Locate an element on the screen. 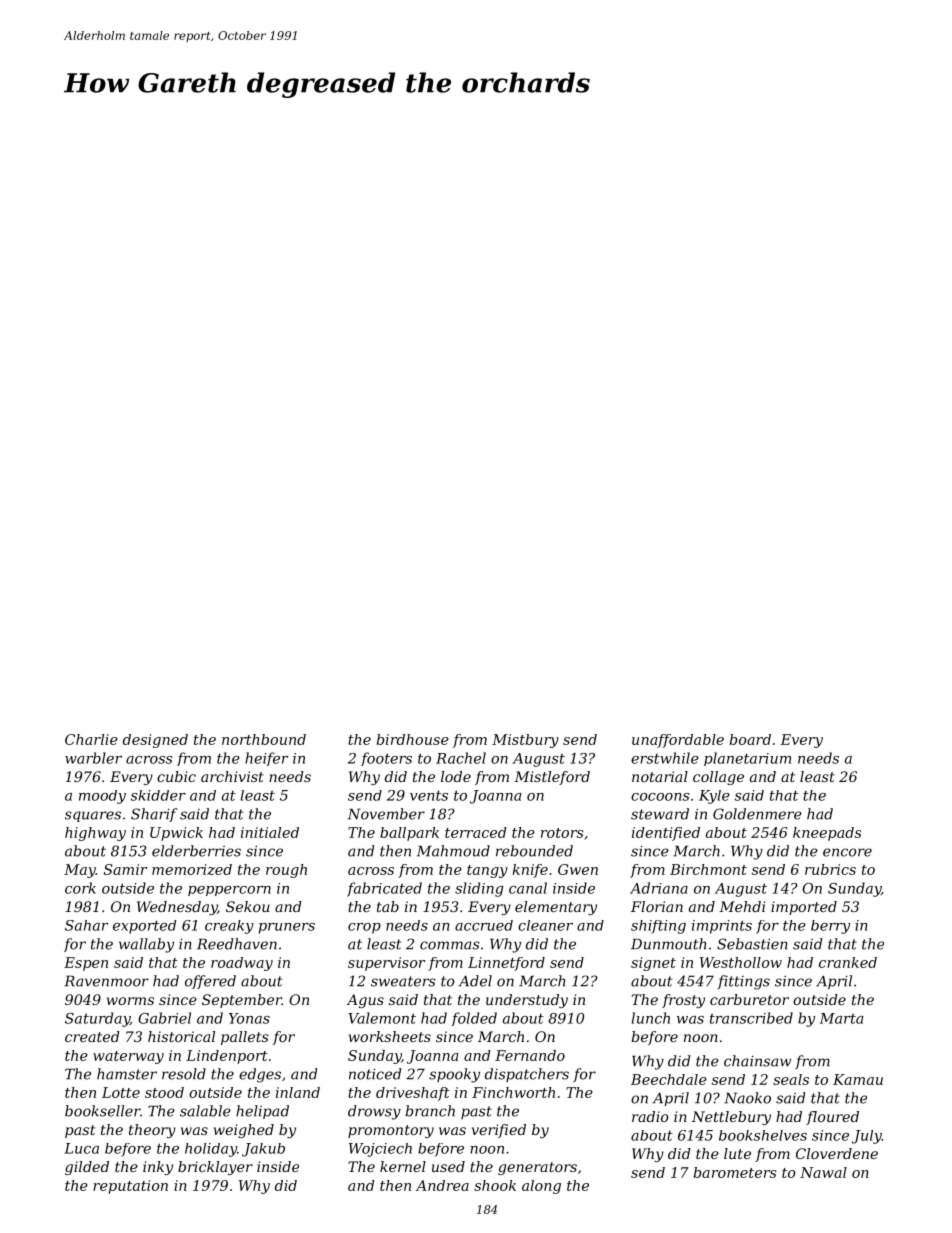  Marta is located at coordinates (842, 1018).
